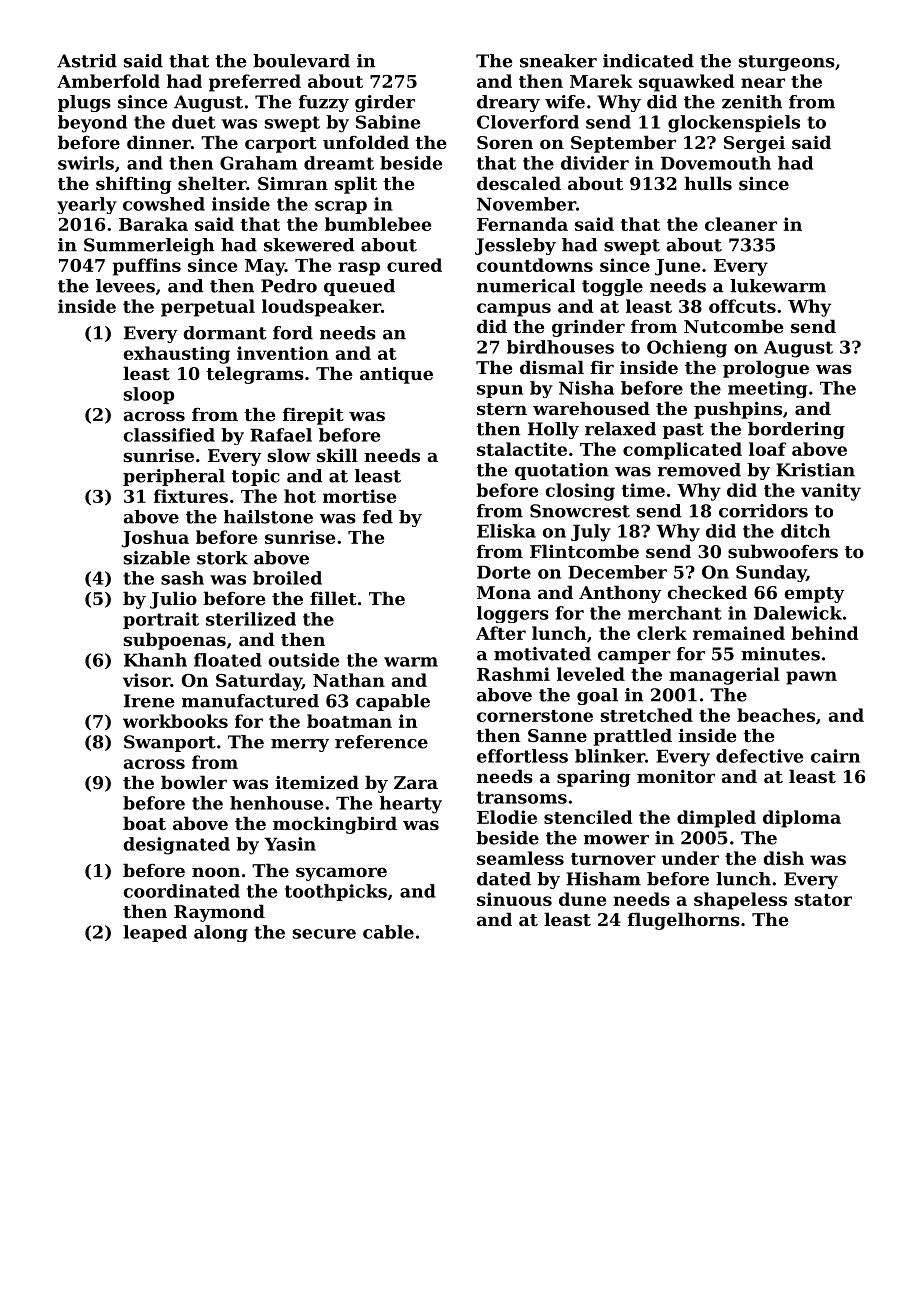  Describe the element at coordinates (176, 355) in the screenshot. I see `exhausting` at that location.
